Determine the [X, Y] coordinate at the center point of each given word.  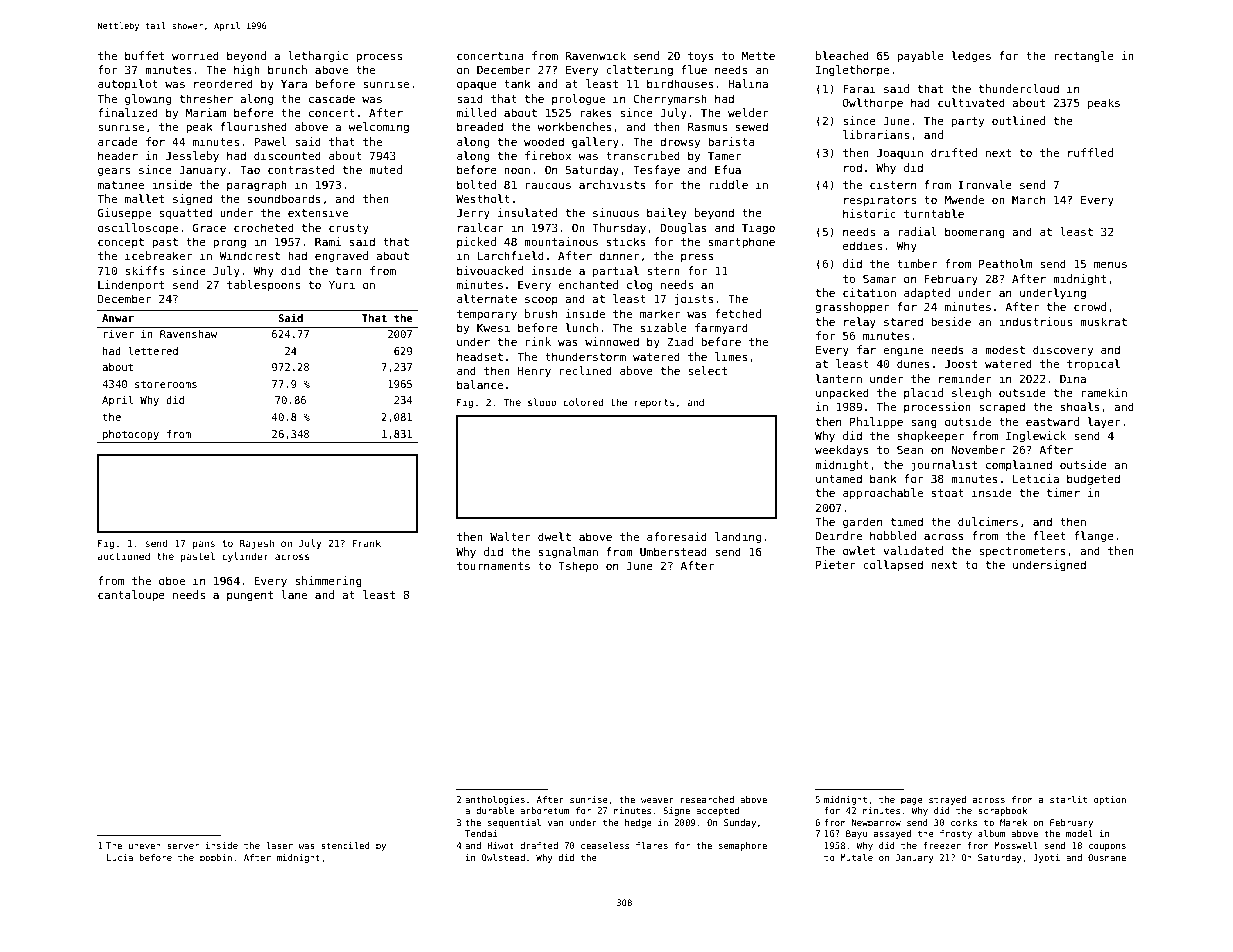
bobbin [216, 857]
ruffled [1090, 152]
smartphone [742, 242]
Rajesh [257, 544]
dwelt [554, 536]
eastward [1052, 421]
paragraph [257, 186]
